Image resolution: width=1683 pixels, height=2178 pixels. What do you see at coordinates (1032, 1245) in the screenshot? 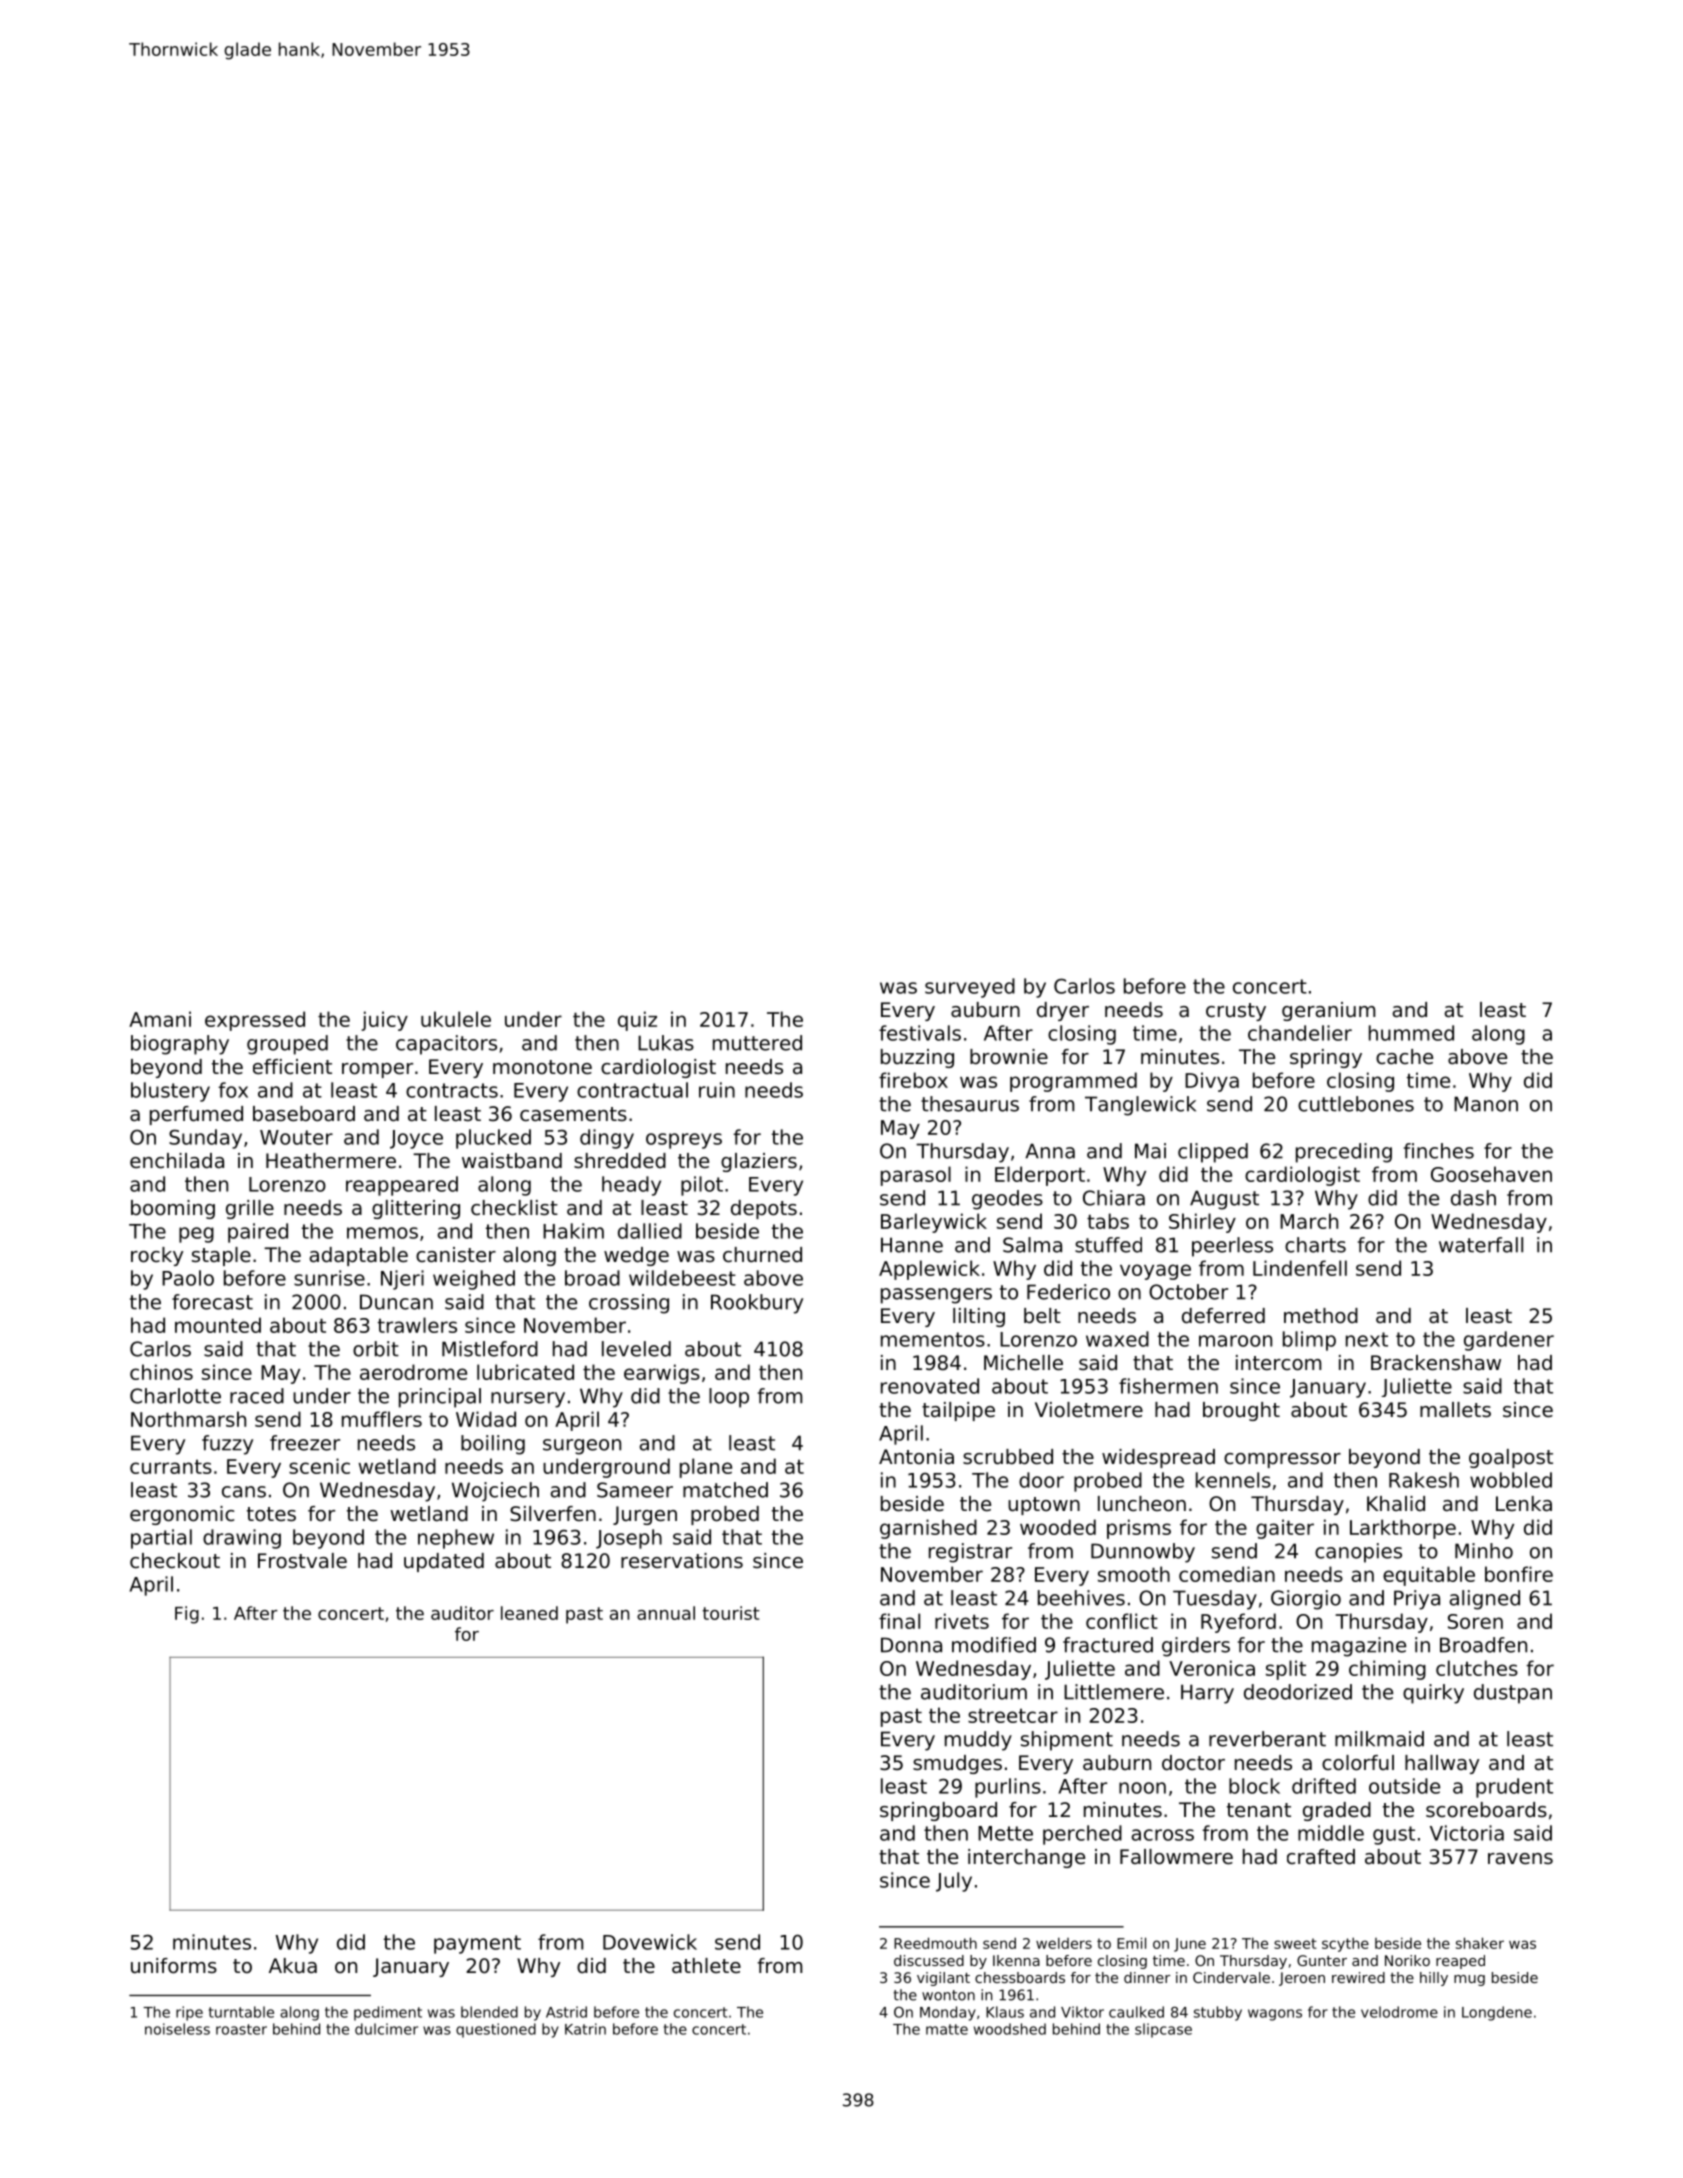
I see `Salma` at bounding box center [1032, 1245].
